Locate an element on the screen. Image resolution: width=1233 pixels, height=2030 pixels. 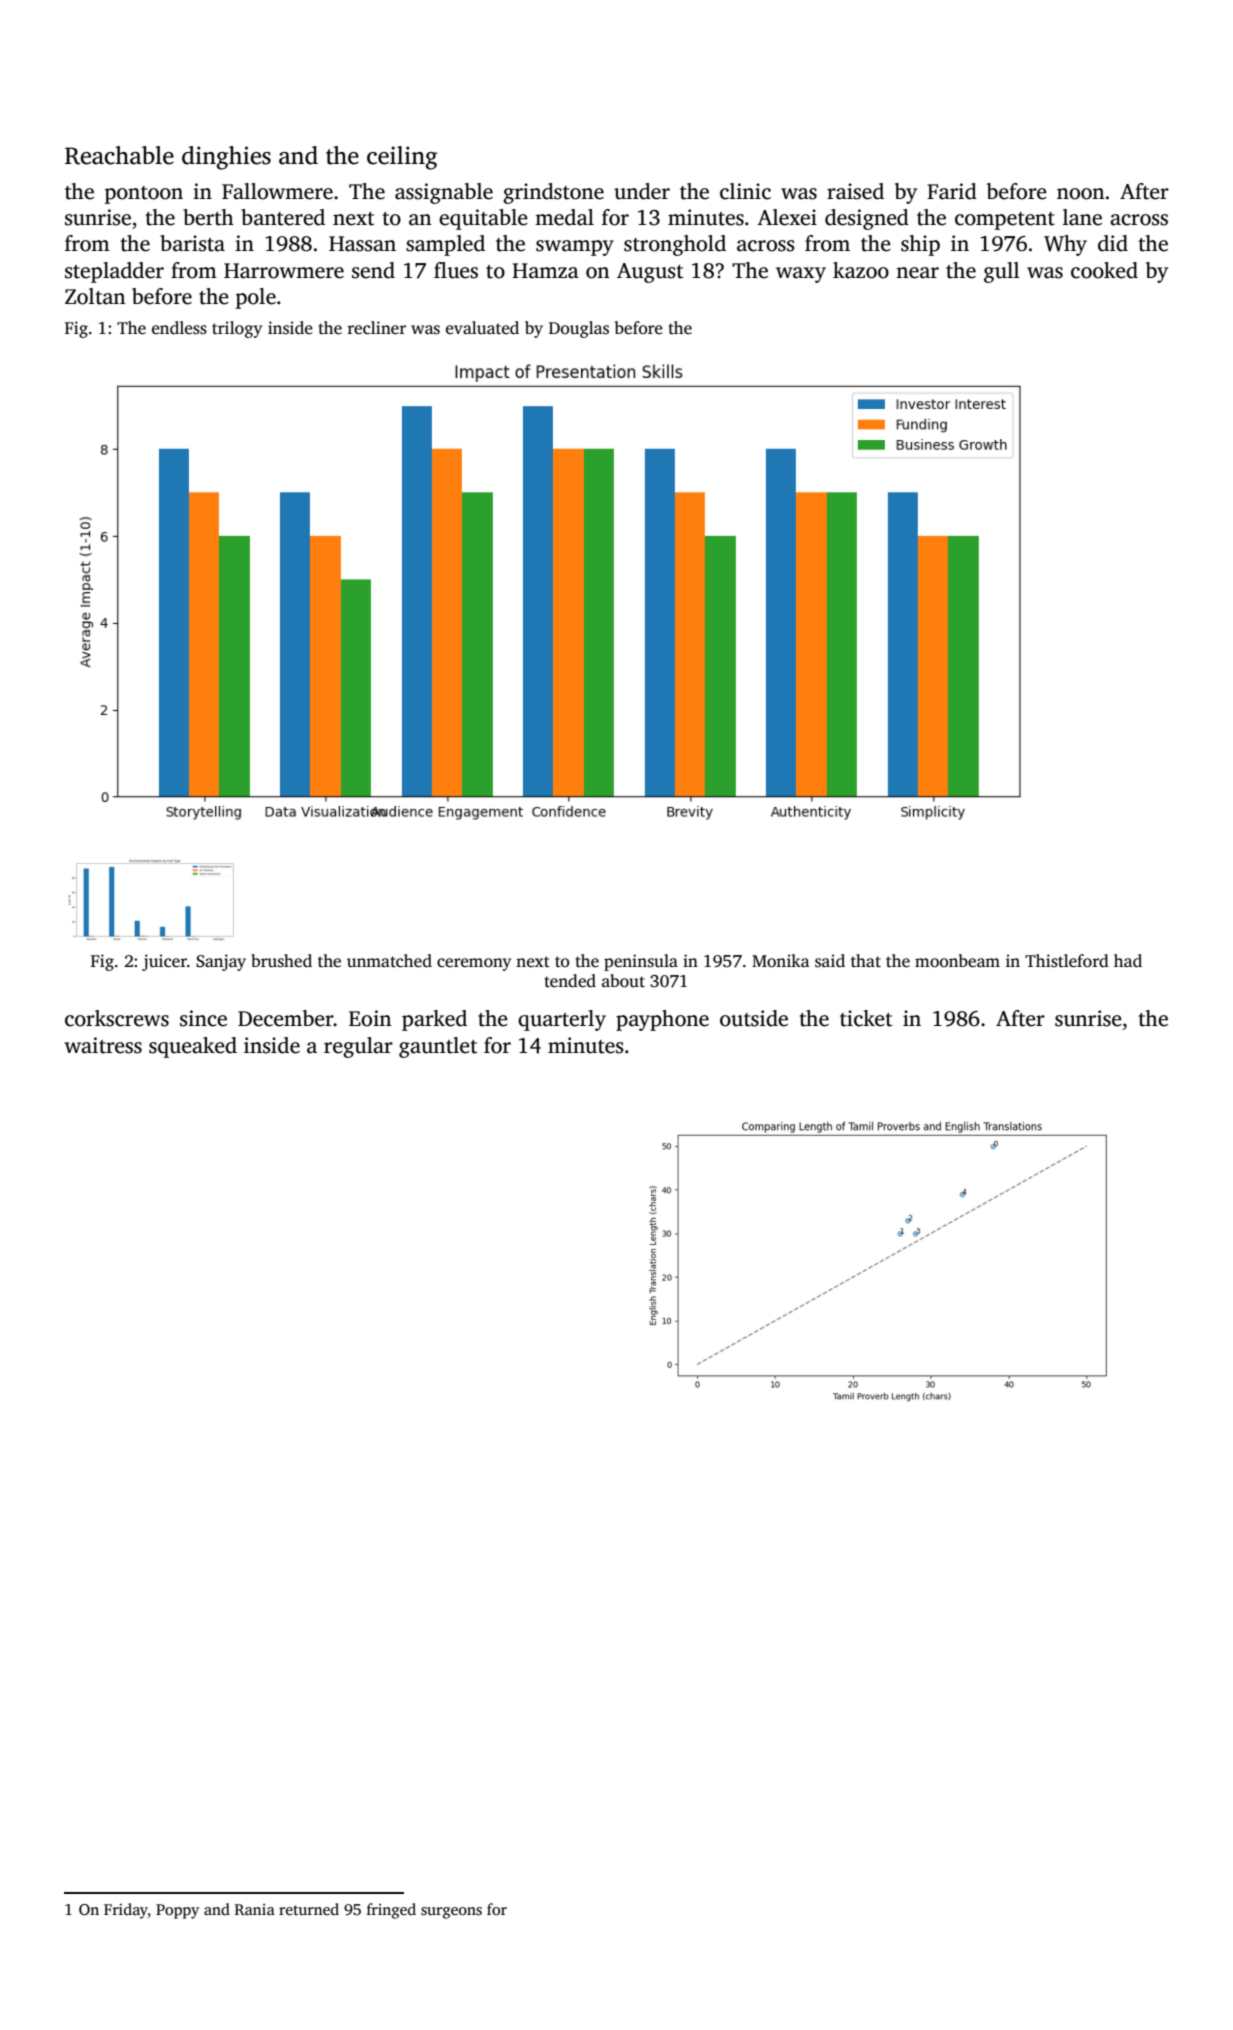
evaluated is located at coordinates (482, 328).
